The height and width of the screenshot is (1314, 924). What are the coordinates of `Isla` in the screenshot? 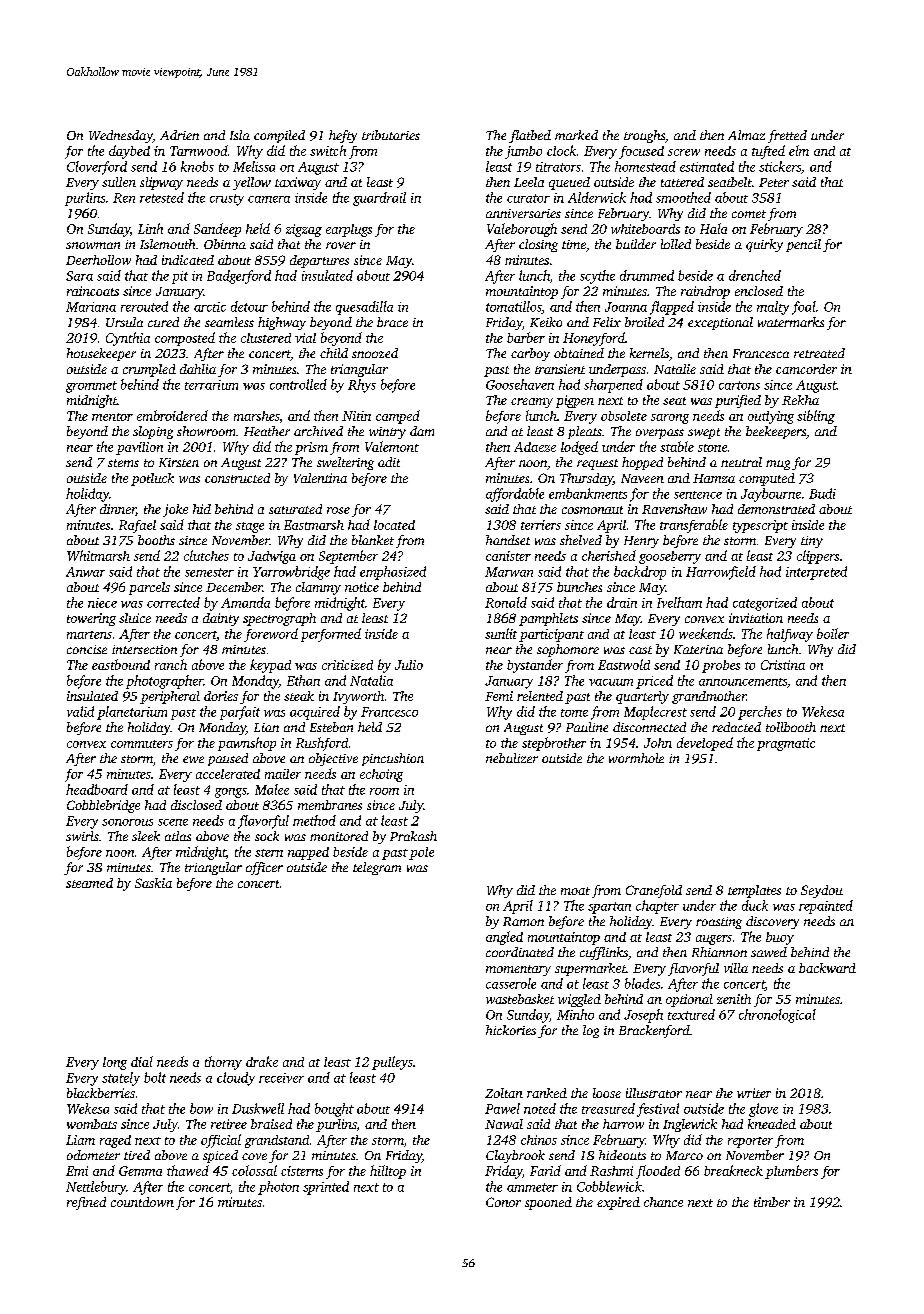 It's located at (240, 135).
